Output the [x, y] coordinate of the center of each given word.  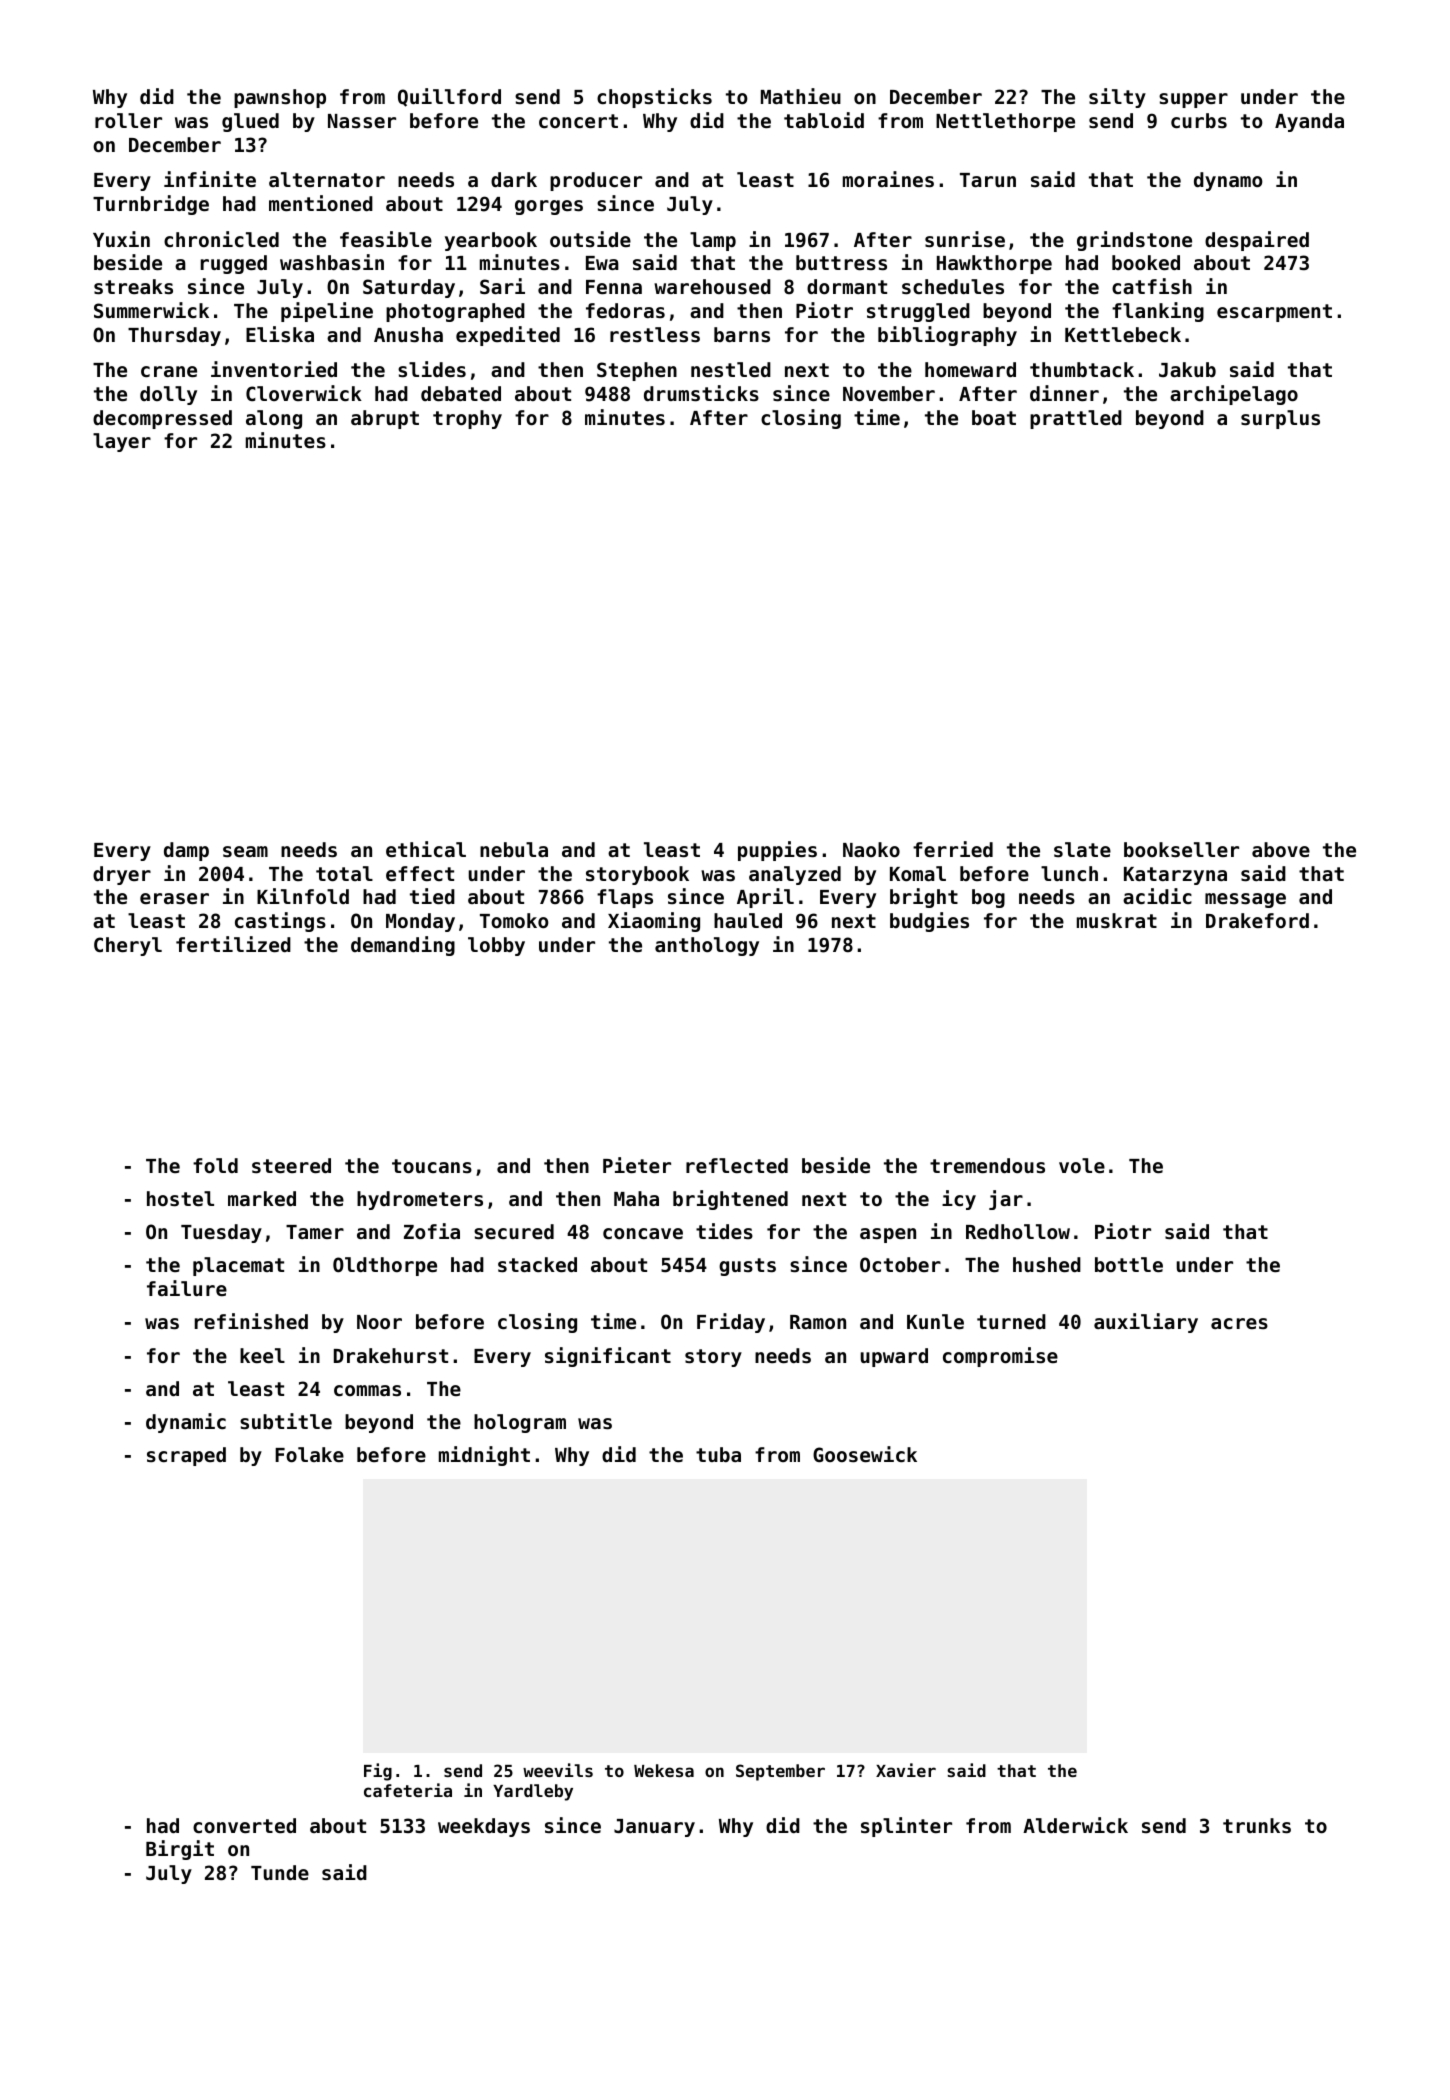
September [780, 1772]
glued [250, 122]
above [1281, 849]
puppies [777, 851]
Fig [378, 1772]
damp [186, 851]
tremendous [987, 1165]
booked [1146, 262]
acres [1239, 1323]
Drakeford [1257, 920]
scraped [186, 1456]
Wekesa [664, 1770]
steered [291, 1166]
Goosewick [865, 1454]
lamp [713, 241]
